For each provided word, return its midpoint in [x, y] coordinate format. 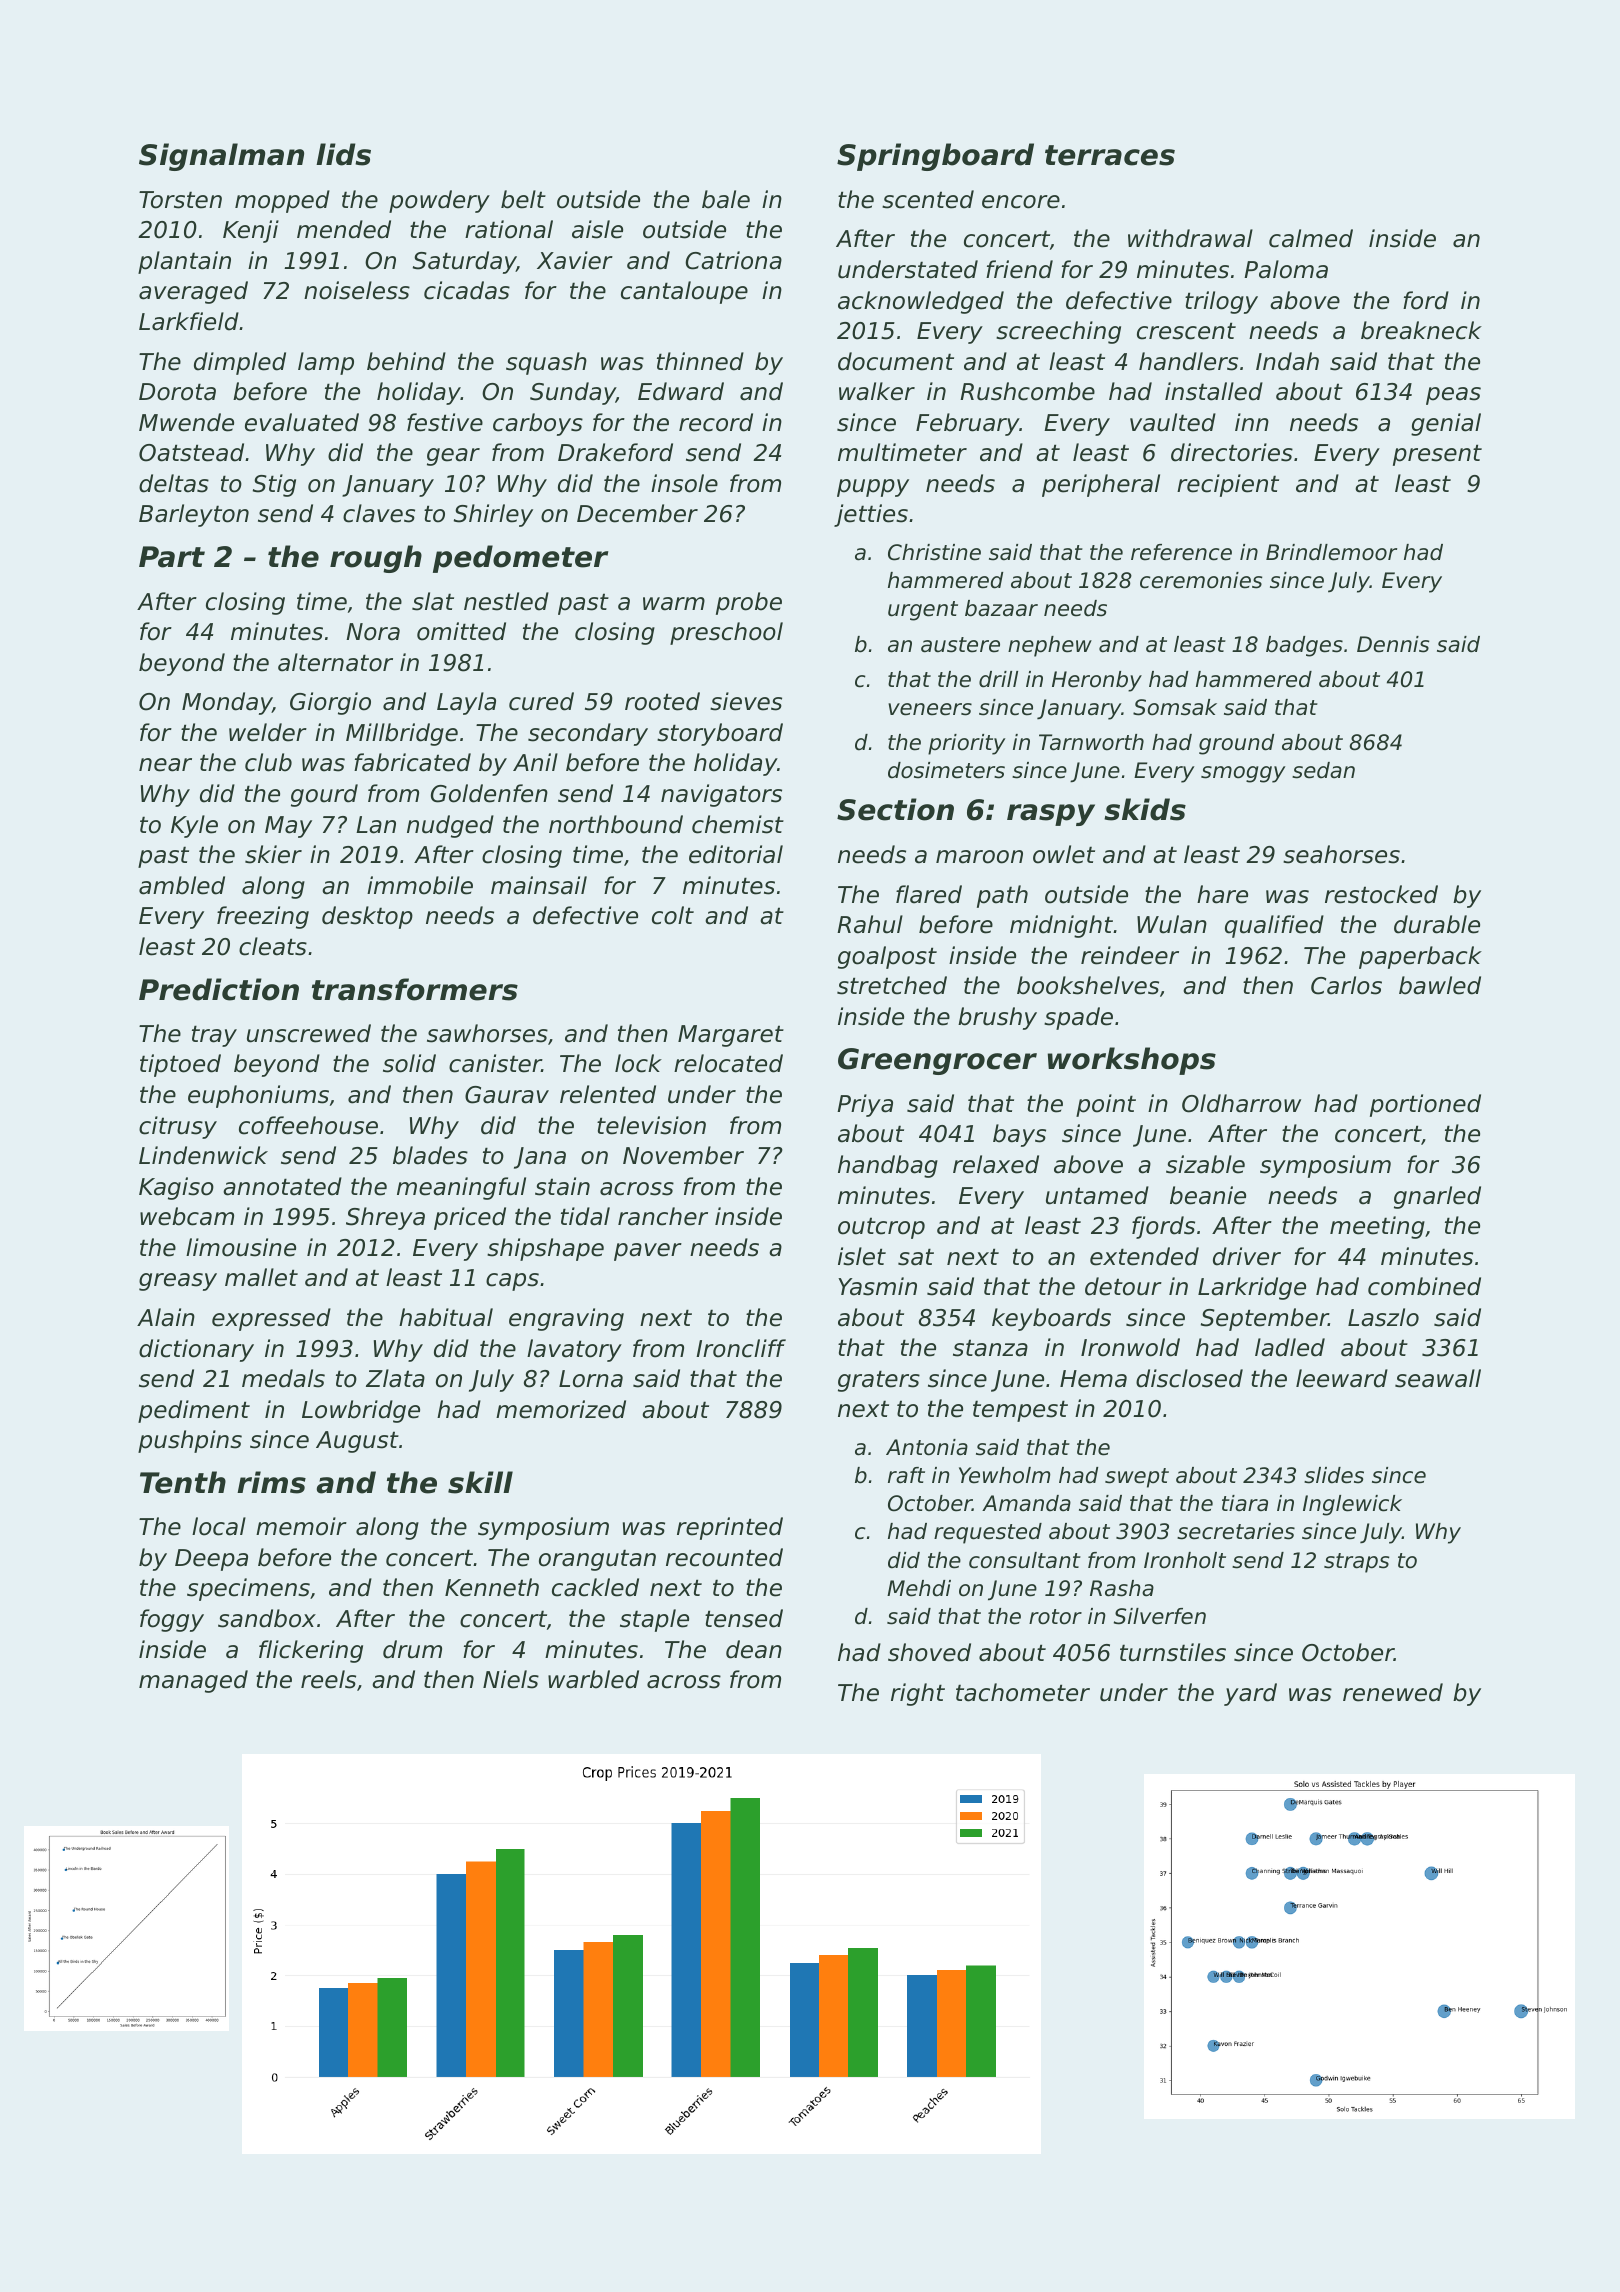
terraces [1110, 155]
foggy [172, 1620]
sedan [1323, 770]
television [651, 1125]
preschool [726, 633]
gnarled [1437, 1197]
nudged [450, 826]
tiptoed [180, 1065]
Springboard [935, 157]
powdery [439, 201]
